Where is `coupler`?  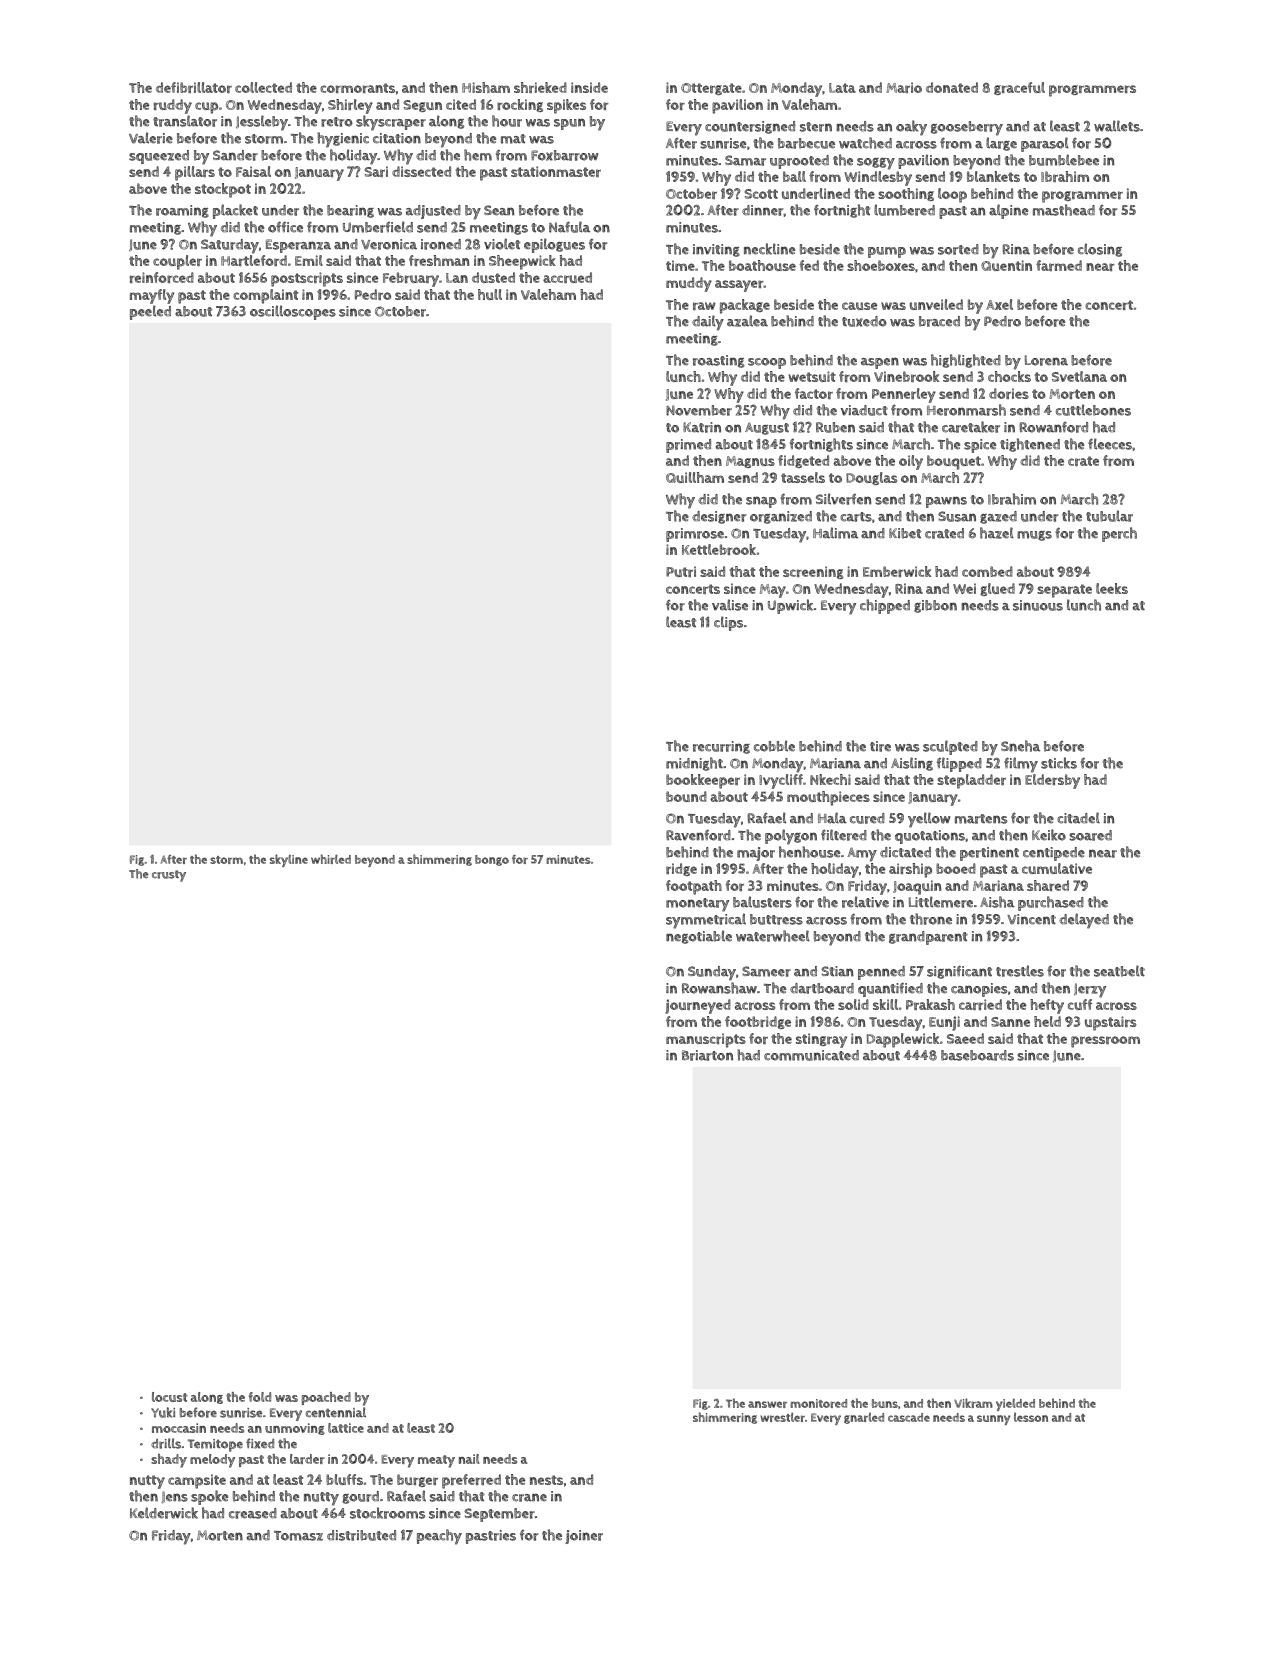
coupler is located at coordinates (177, 262).
